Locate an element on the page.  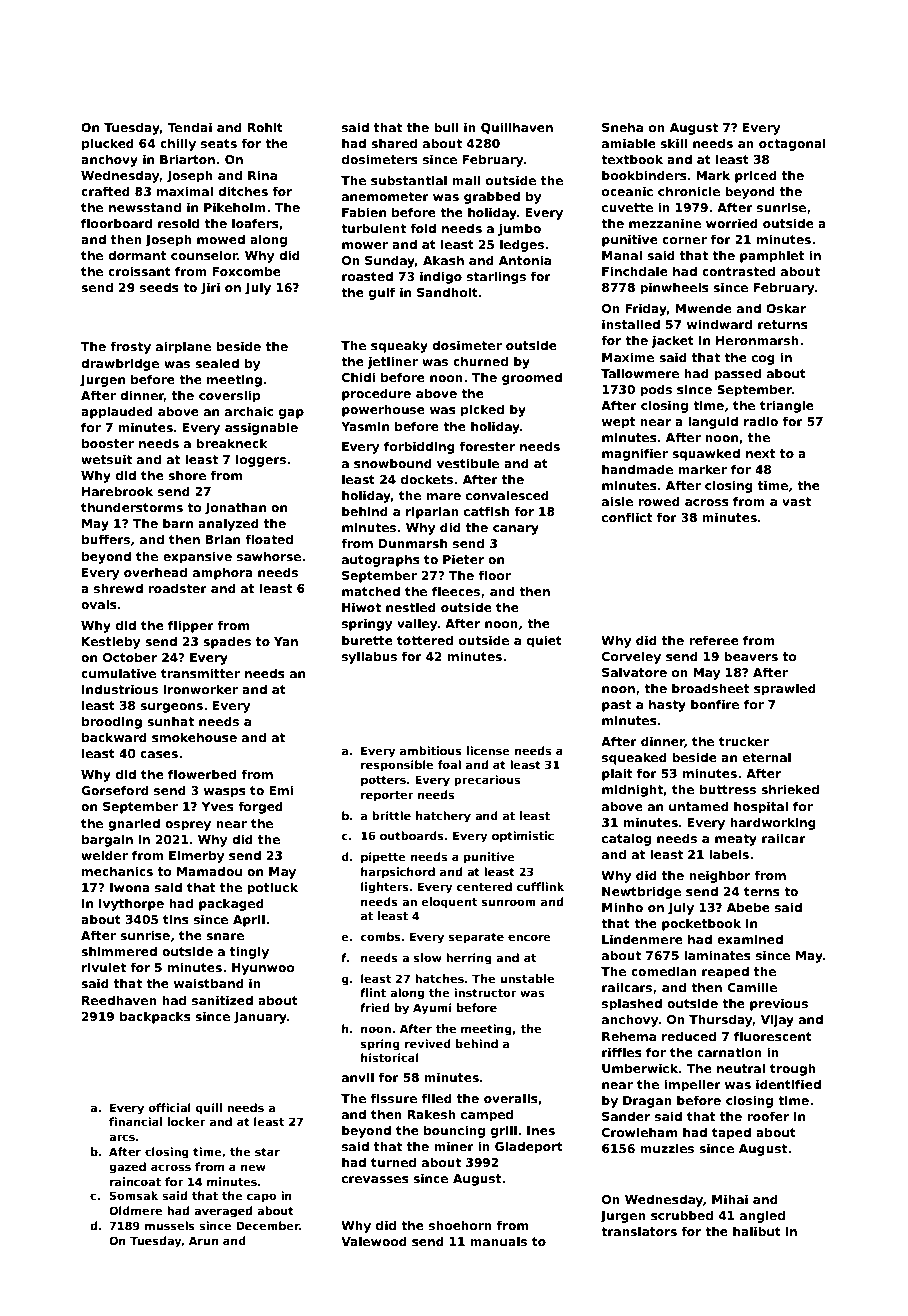
plucked is located at coordinates (108, 144).
